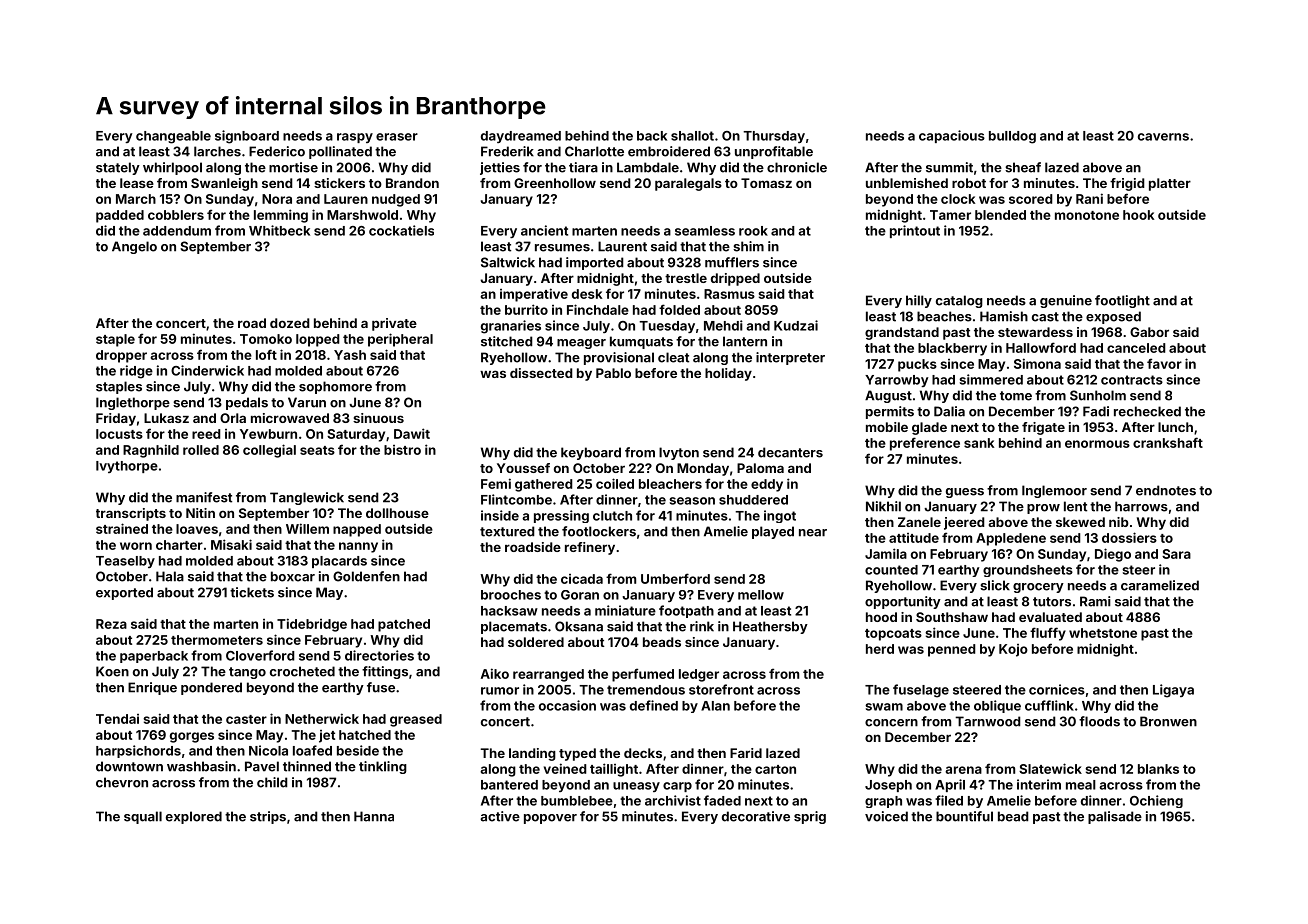 This screenshot has width=1308, height=924. I want to click on Pavel, so click(262, 766).
